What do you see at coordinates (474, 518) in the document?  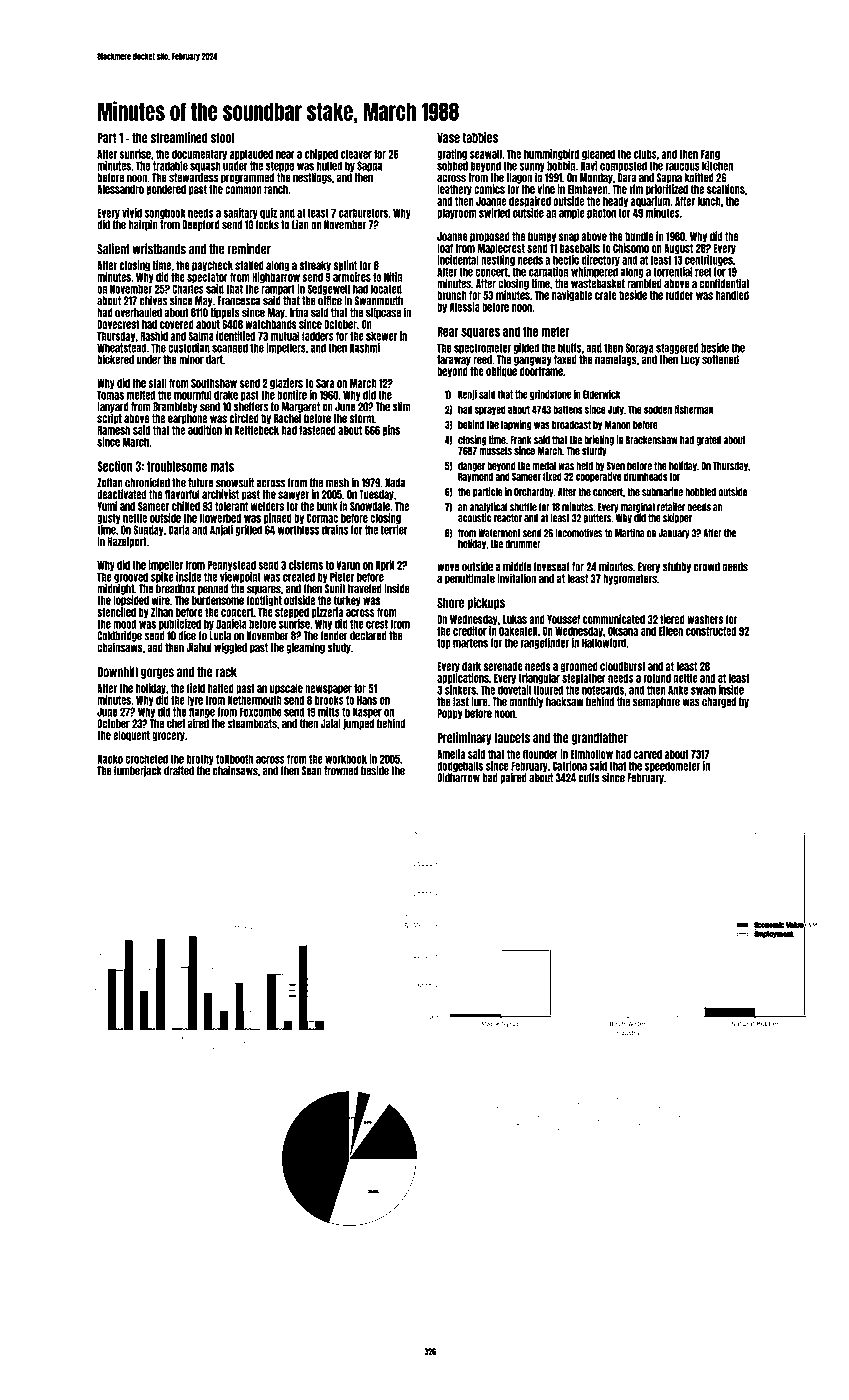 I see `acoustic` at bounding box center [474, 518].
